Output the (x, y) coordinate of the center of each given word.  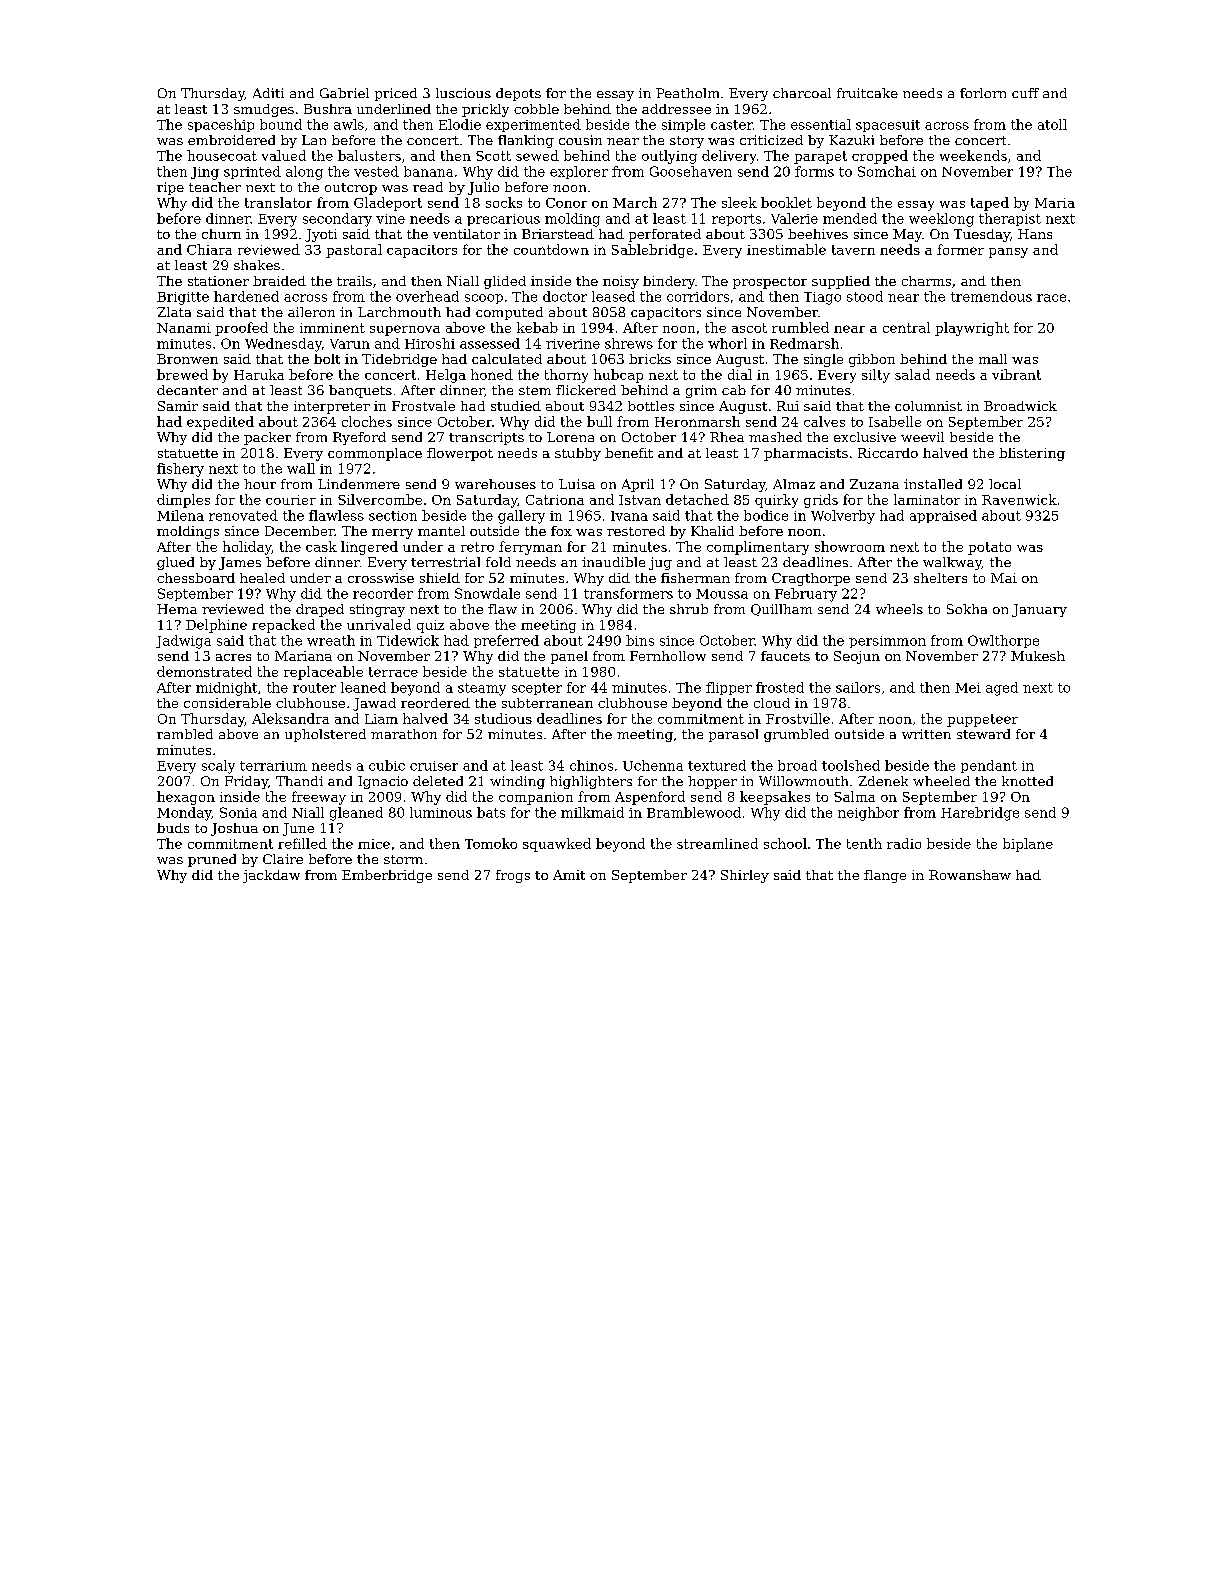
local (1005, 484)
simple (683, 125)
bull (599, 421)
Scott (493, 156)
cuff (1025, 93)
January (1039, 610)
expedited (220, 423)
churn (221, 234)
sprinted (252, 172)
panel (569, 657)
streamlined (717, 843)
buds (173, 828)
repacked (283, 626)
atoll (1052, 124)
